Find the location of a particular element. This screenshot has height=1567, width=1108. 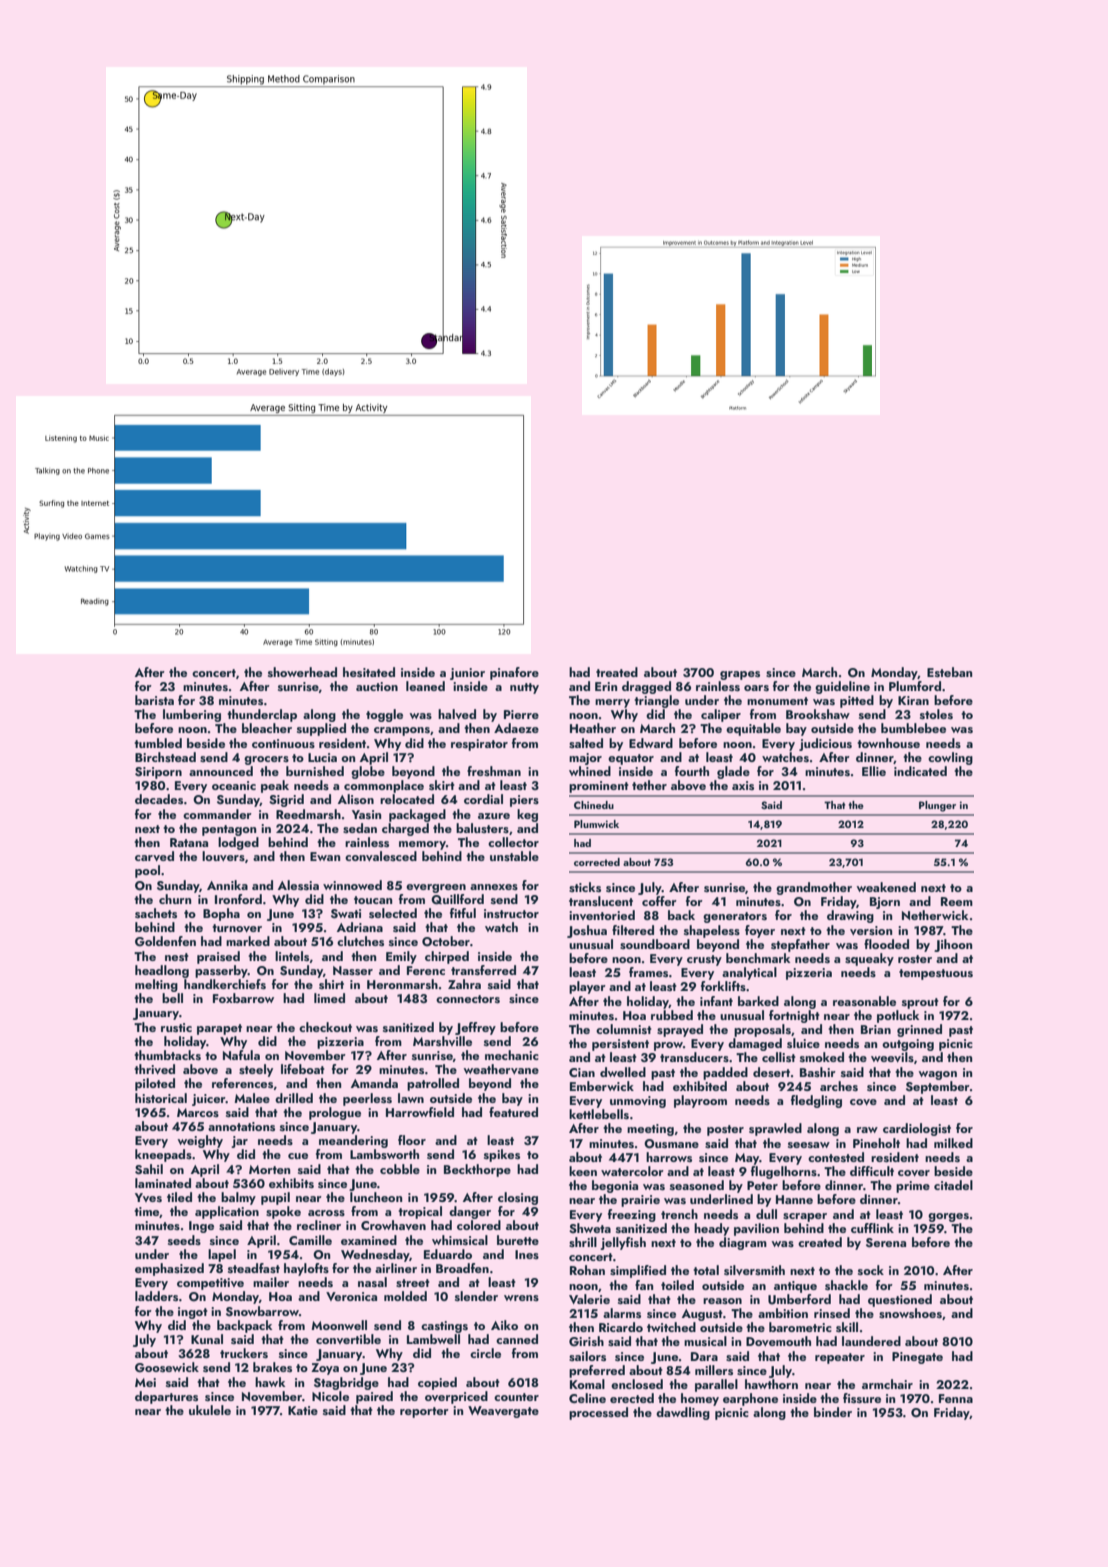

persistent is located at coordinates (620, 1045).
